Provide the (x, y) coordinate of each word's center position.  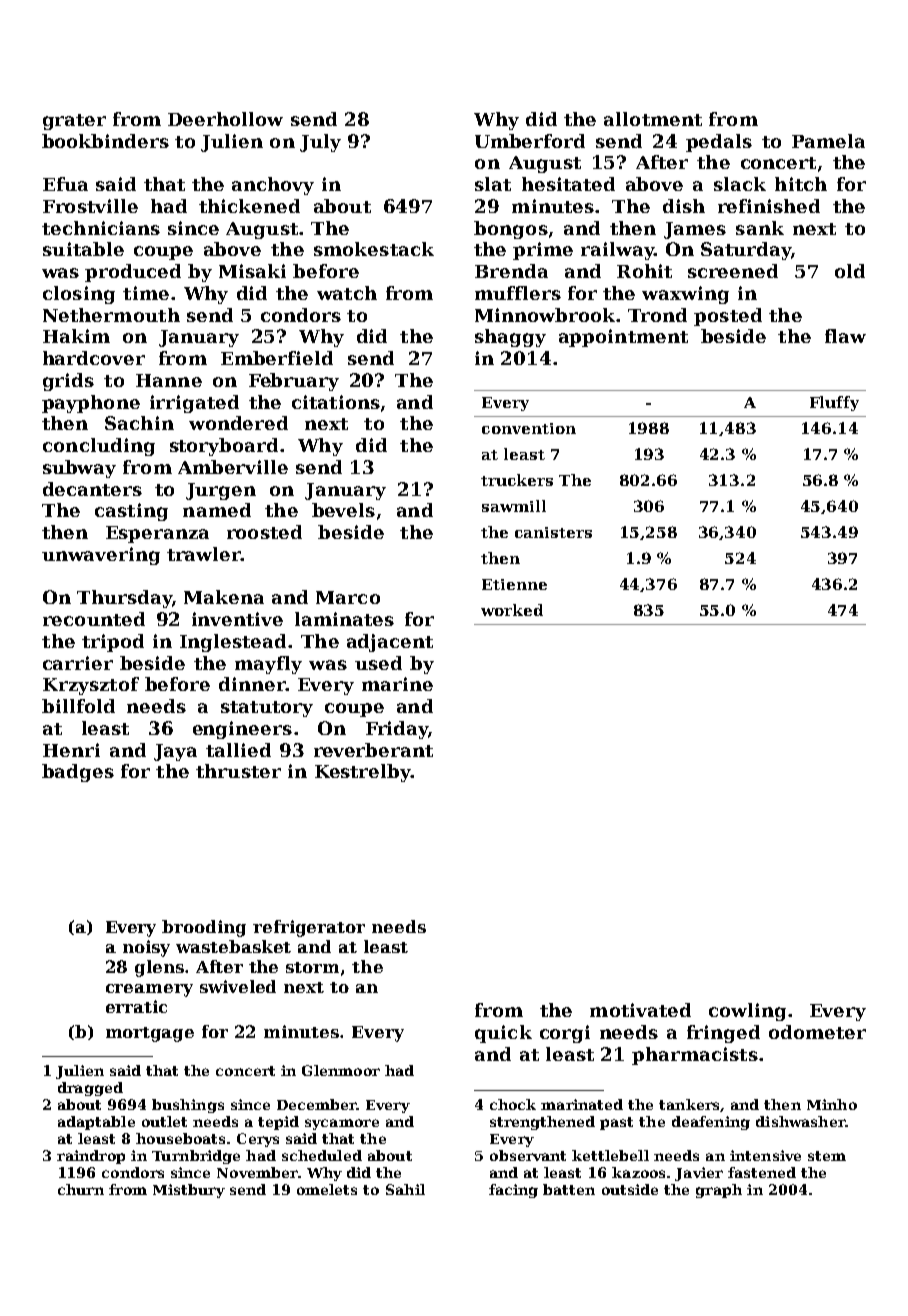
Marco (348, 597)
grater (74, 122)
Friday (397, 730)
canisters (553, 532)
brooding (204, 928)
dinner (252, 684)
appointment (623, 338)
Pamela (828, 141)
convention (529, 428)
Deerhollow (225, 119)
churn (81, 1189)
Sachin (139, 423)
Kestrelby (363, 773)
